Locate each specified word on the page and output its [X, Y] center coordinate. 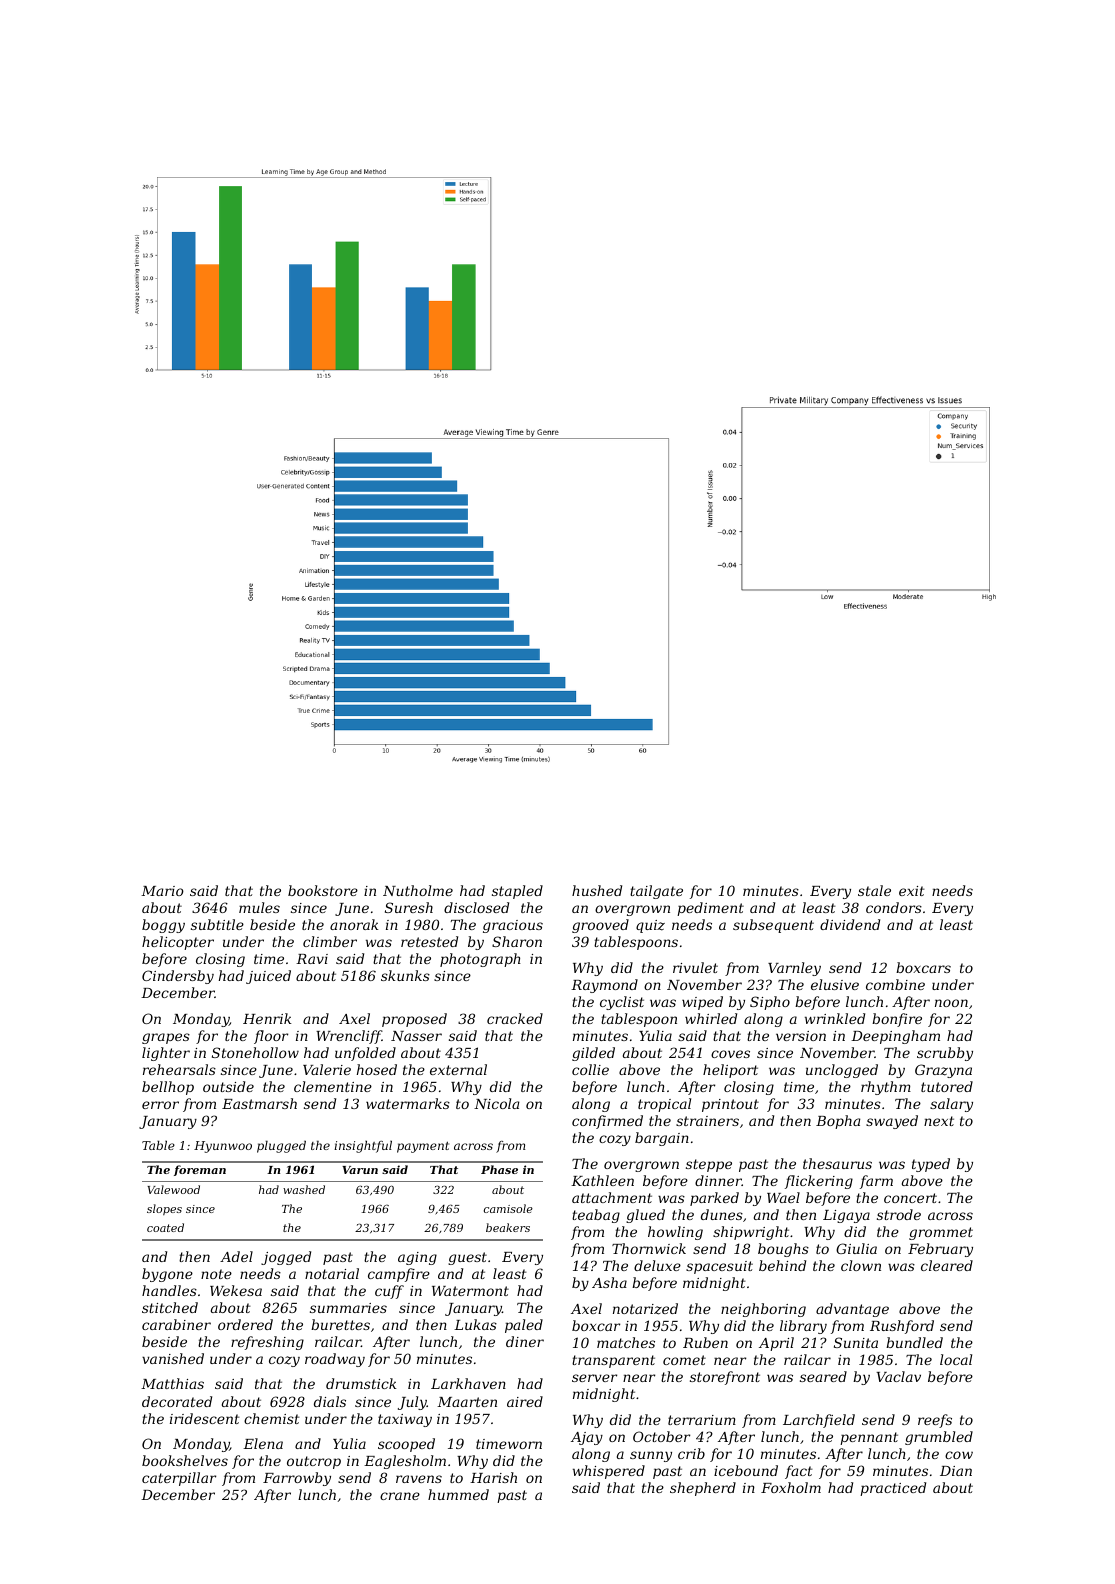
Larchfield [819, 1421]
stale [874, 890]
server [594, 1378]
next [939, 1121]
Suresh [409, 907]
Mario [162, 891]
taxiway [405, 1420]
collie [590, 1069]
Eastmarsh [259, 1103]
